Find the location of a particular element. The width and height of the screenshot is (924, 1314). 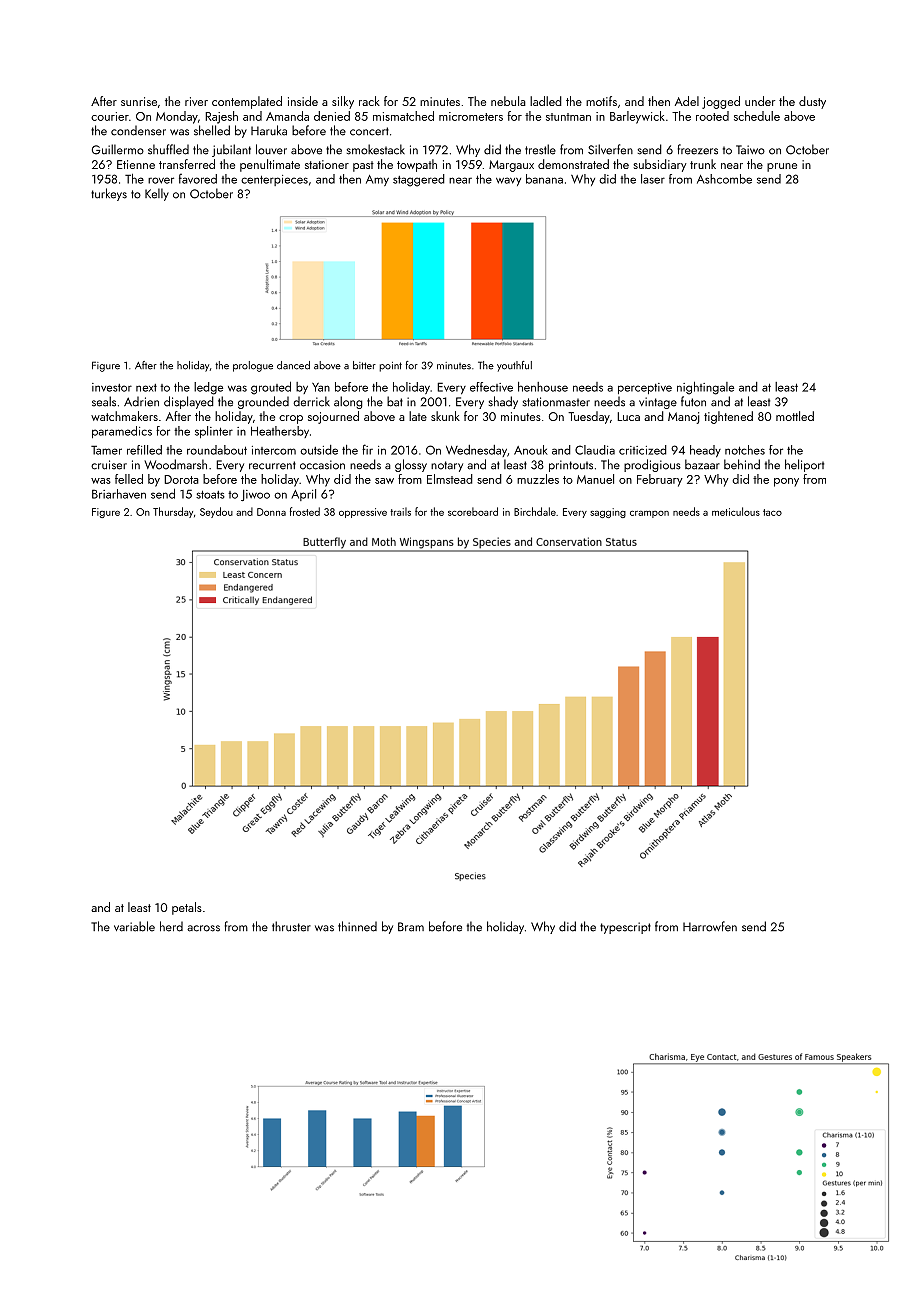

Seydou is located at coordinates (216, 512).
